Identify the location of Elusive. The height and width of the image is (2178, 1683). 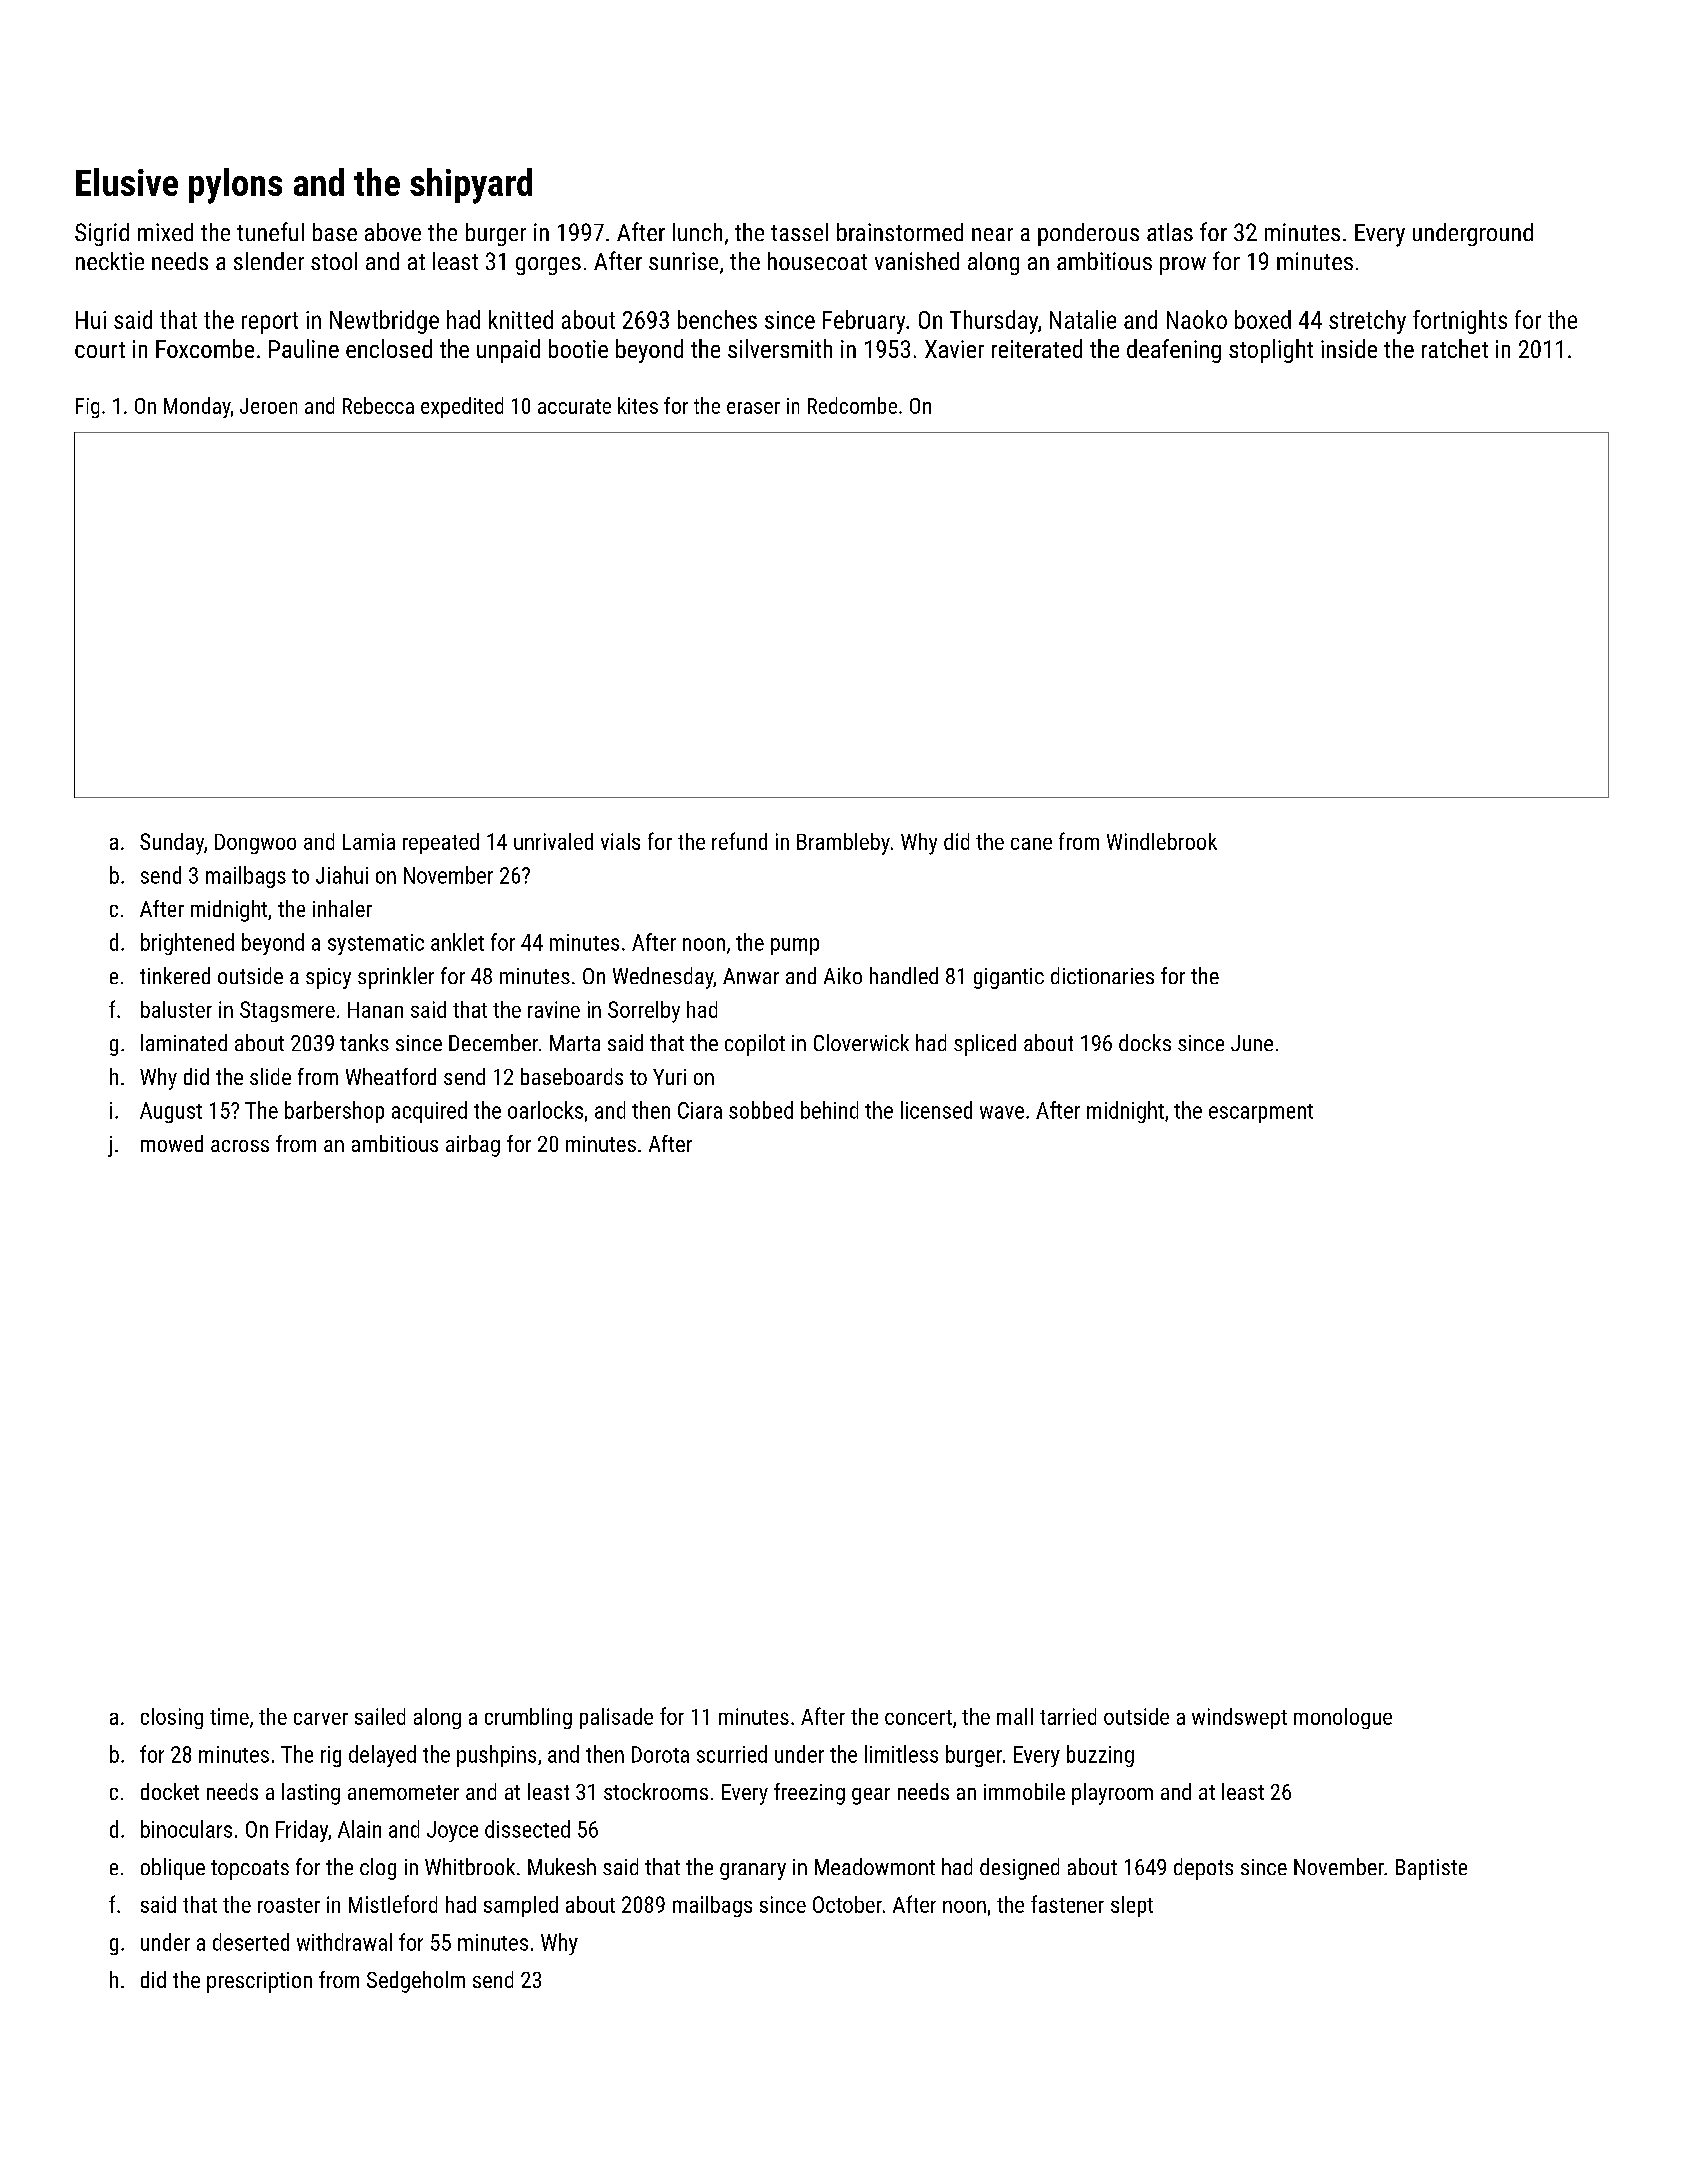
(127, 182).
